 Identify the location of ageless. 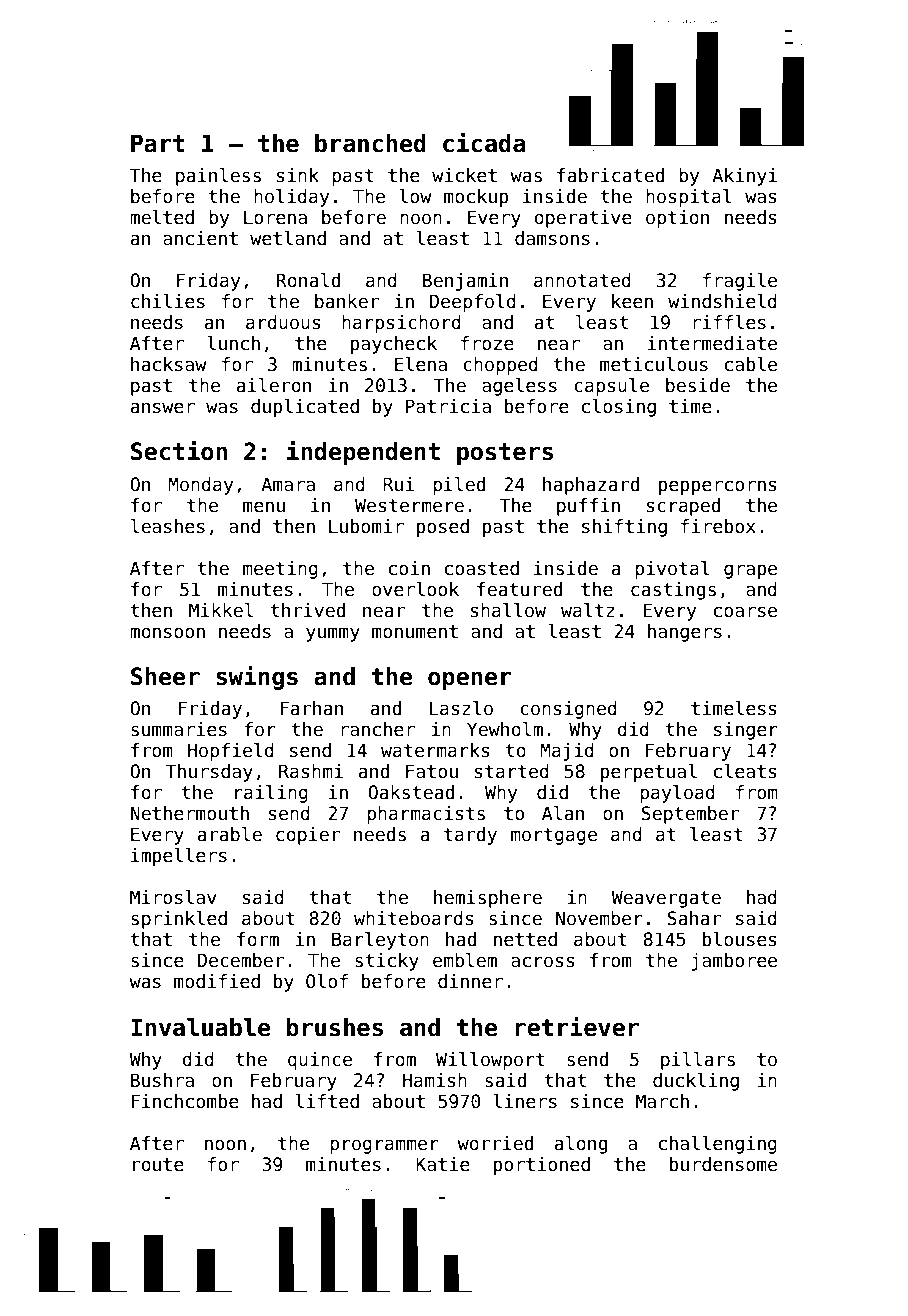
(519, 387).
